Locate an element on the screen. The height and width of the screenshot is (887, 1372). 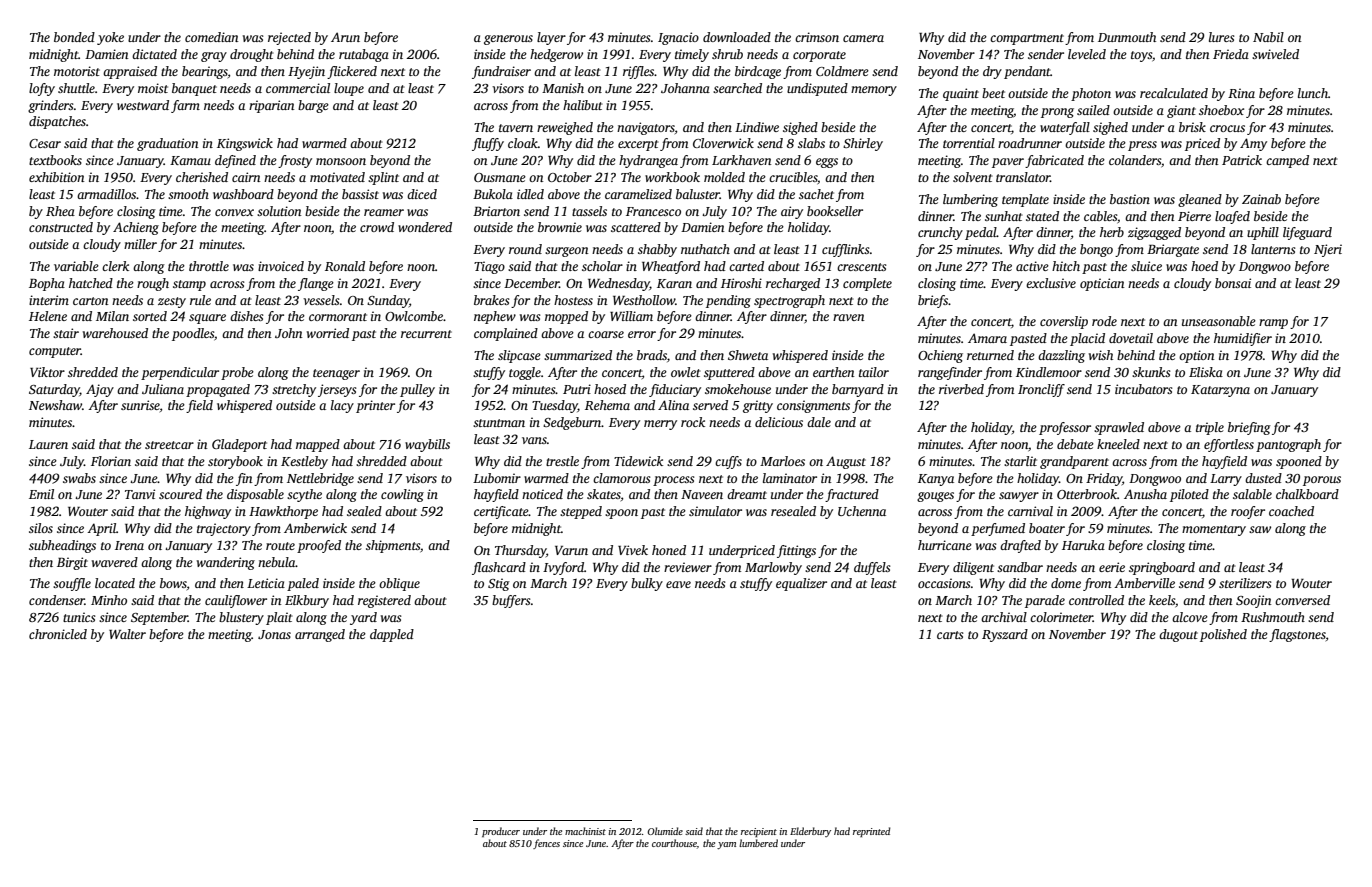
Katarzyna is located at coordinates (1220, 391).
